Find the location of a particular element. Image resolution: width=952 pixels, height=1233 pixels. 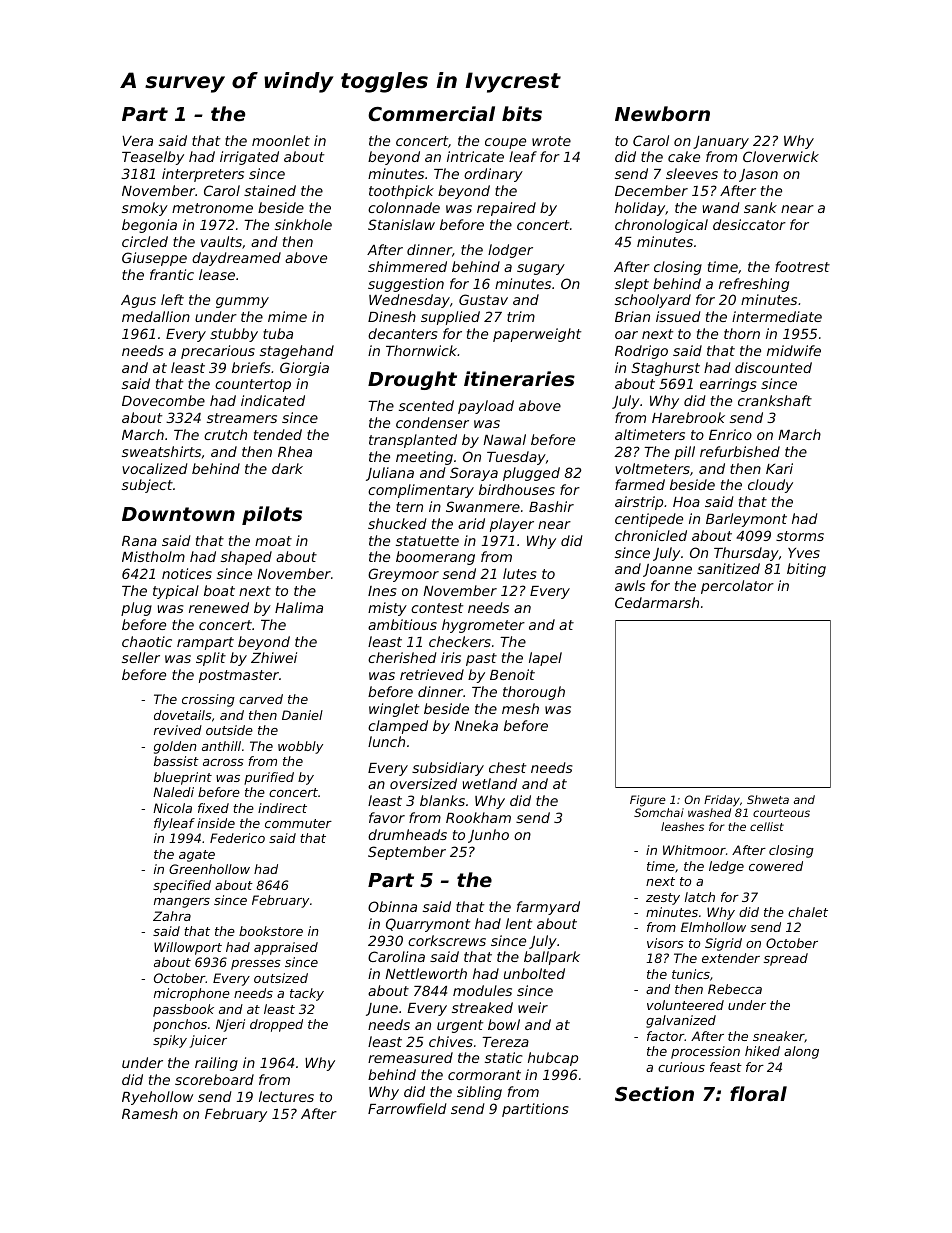

bits is located at coordinates (522, 113).
